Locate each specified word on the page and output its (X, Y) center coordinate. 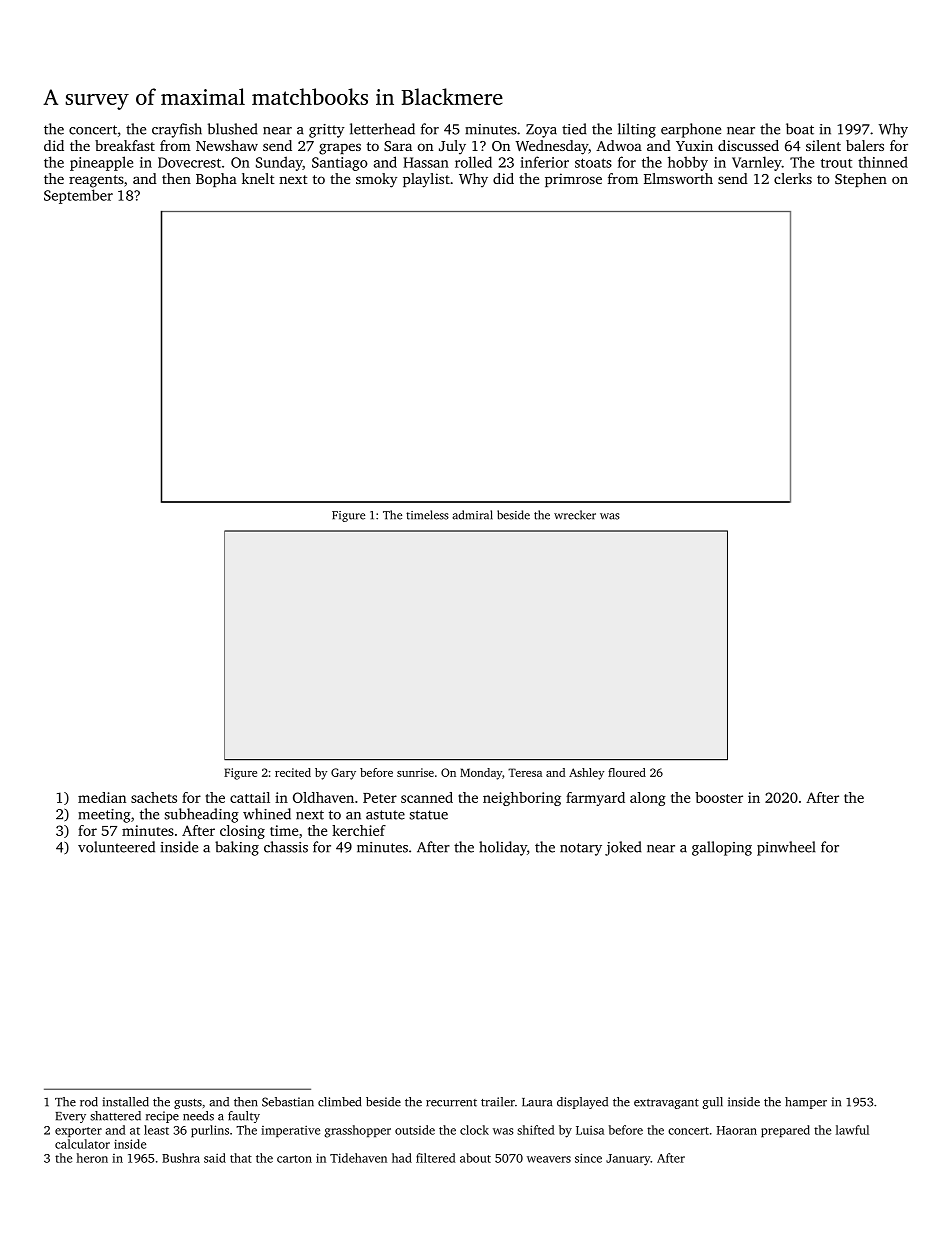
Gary (343, 774)
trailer (498, 1102)
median (102, 797)
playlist (426, 180)
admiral (472, 515)
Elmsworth (678, 178)
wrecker (575, 515)
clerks (793, 178)
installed (125, 1102)
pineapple (101, 163)
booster (719, 797)
